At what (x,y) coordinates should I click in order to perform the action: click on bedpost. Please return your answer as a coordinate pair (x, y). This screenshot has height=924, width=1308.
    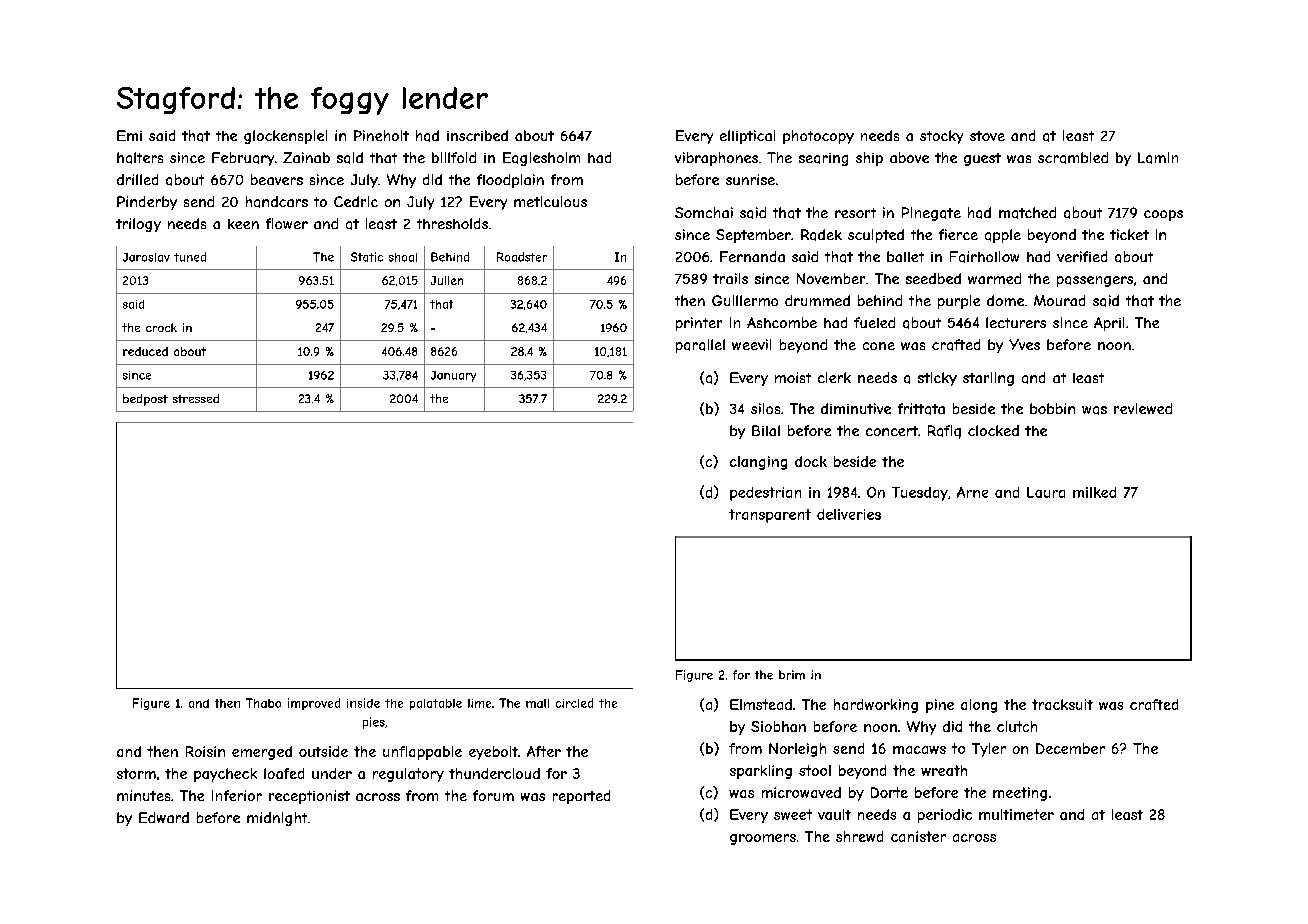
    Looking at the image, I should click on (145, 400).
